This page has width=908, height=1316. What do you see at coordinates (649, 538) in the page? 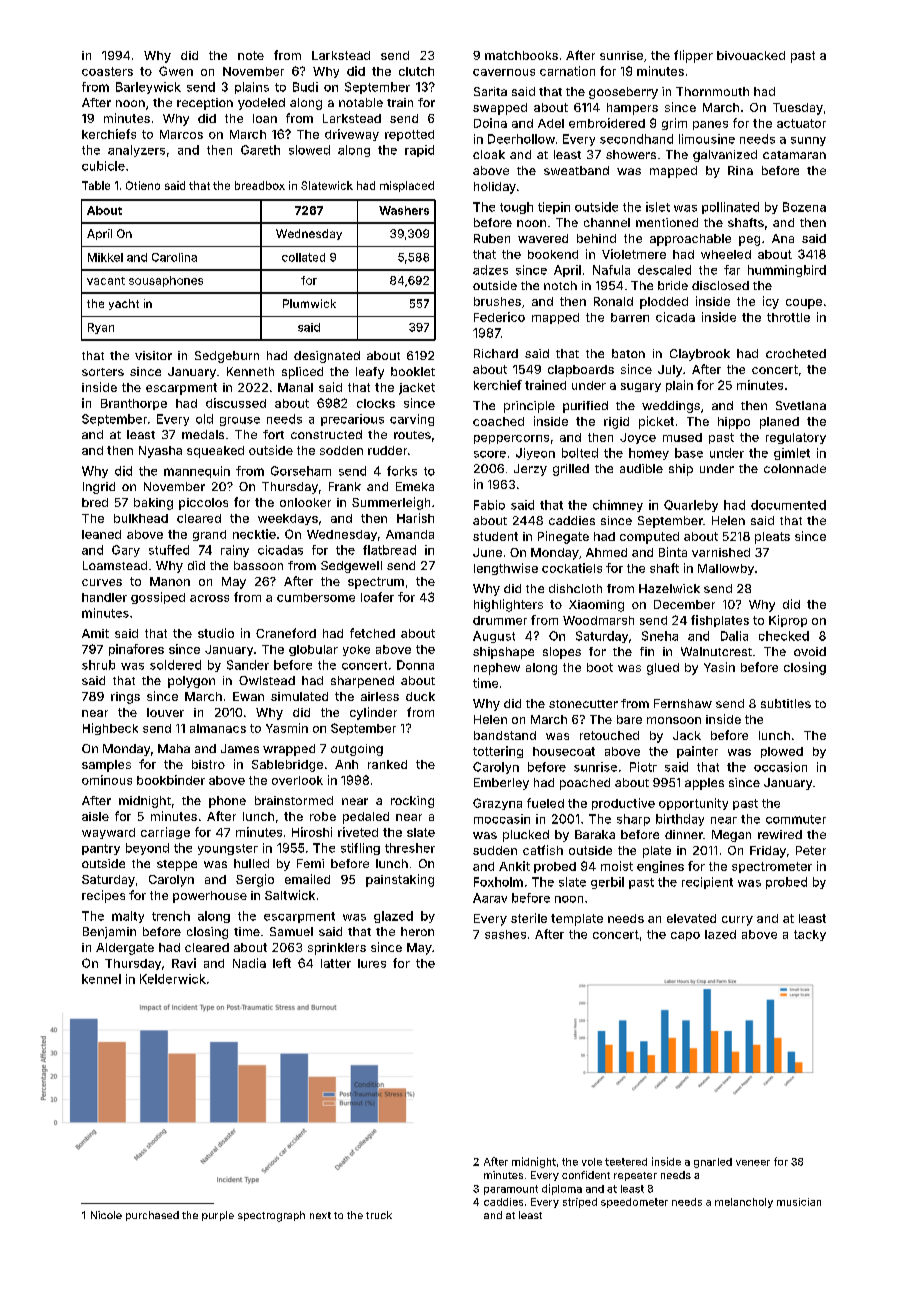
I see `computed` at bounding box center [649, 538].
